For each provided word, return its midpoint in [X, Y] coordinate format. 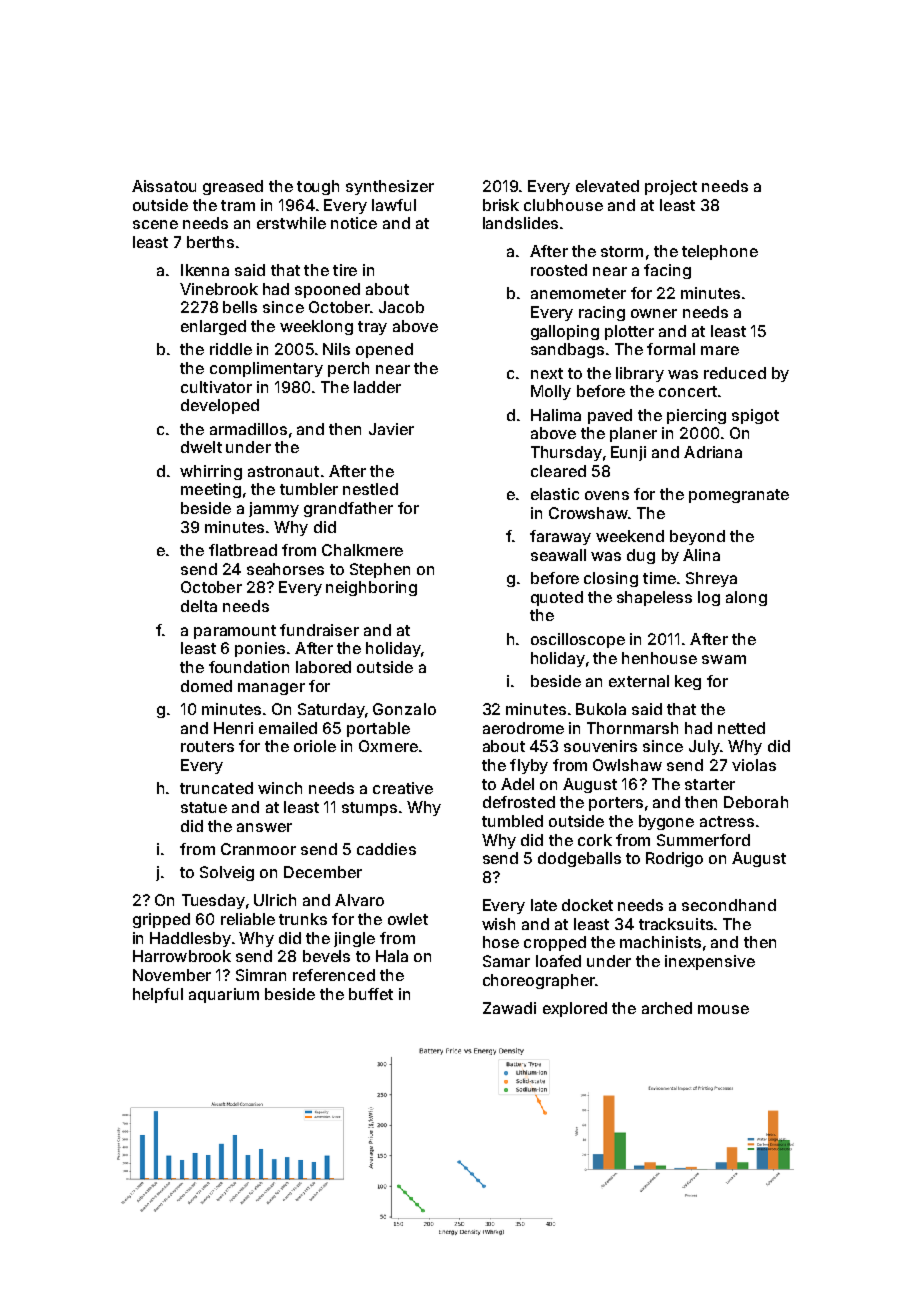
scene [155, 224]
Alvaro [359, 900]
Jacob [401, 307]
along [746, 598]
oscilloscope [578, 640]
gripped [161, 920]
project [671, 187]
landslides [520, 223]
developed [220, 406]
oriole [315, 746]
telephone [720, 252]
